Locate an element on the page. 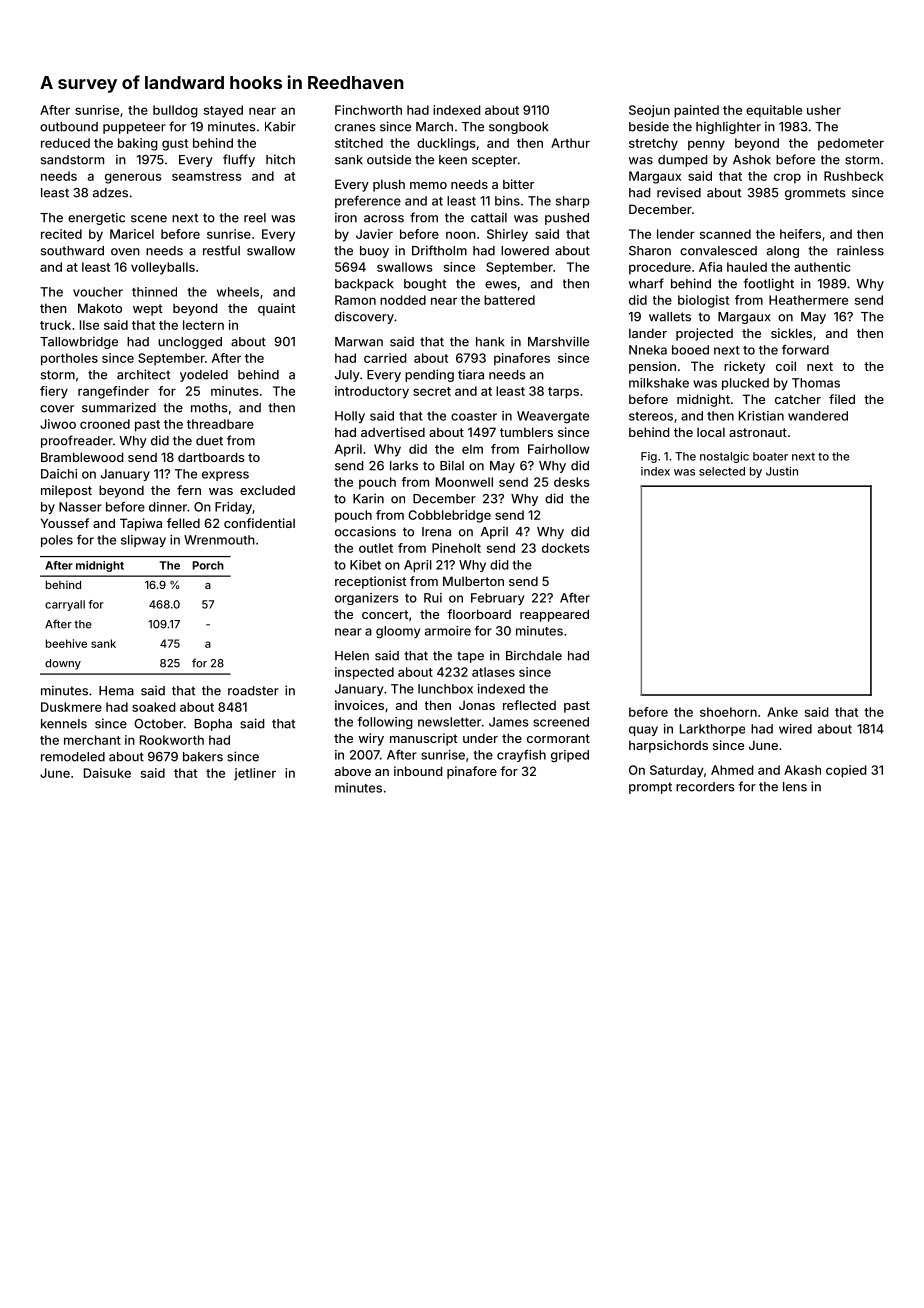  moths is located at coordinates (209, 408).
